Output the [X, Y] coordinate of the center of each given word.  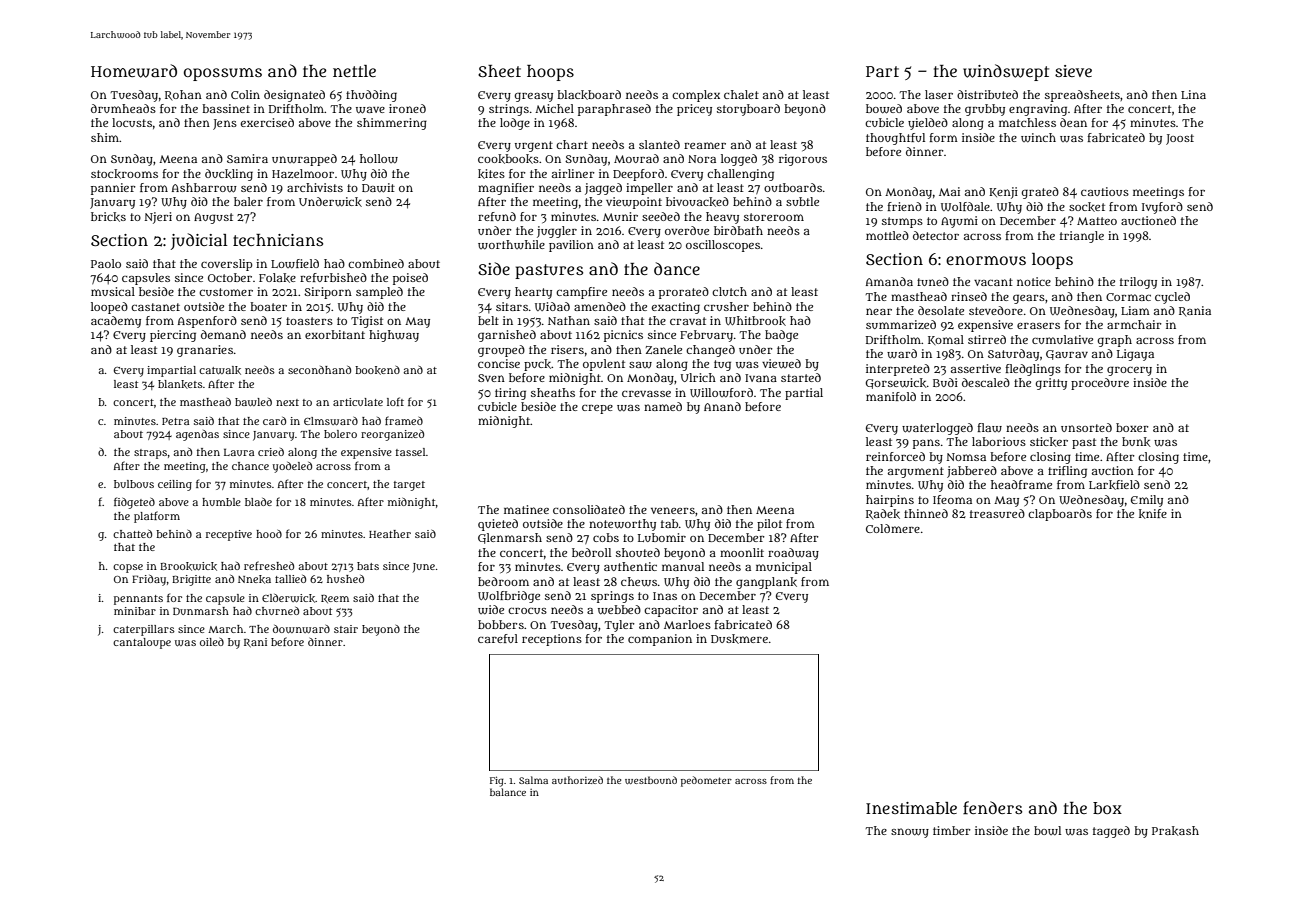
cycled [1172, 298]
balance [508, 792]
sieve [1073, 71]
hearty [533, 293]
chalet [741, 94]
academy [116, 322]
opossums [223, 74]
